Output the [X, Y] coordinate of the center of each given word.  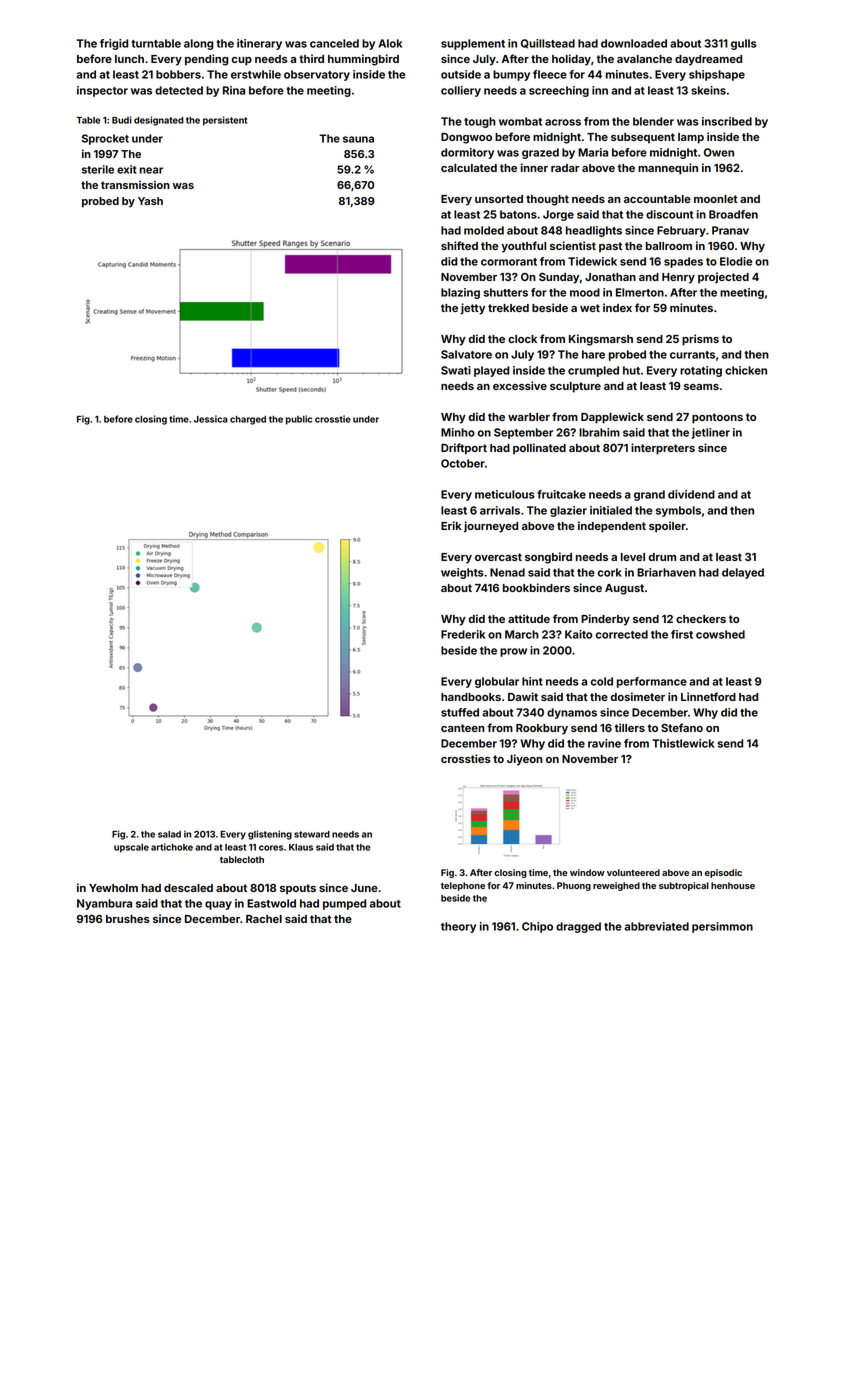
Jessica [211, 419]
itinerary [259, 44]
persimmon [722, 927]
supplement [473, 44]
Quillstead [548, 44]
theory [458, 927]
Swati [456, 370]
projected [723, 278]
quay [218, 905]
